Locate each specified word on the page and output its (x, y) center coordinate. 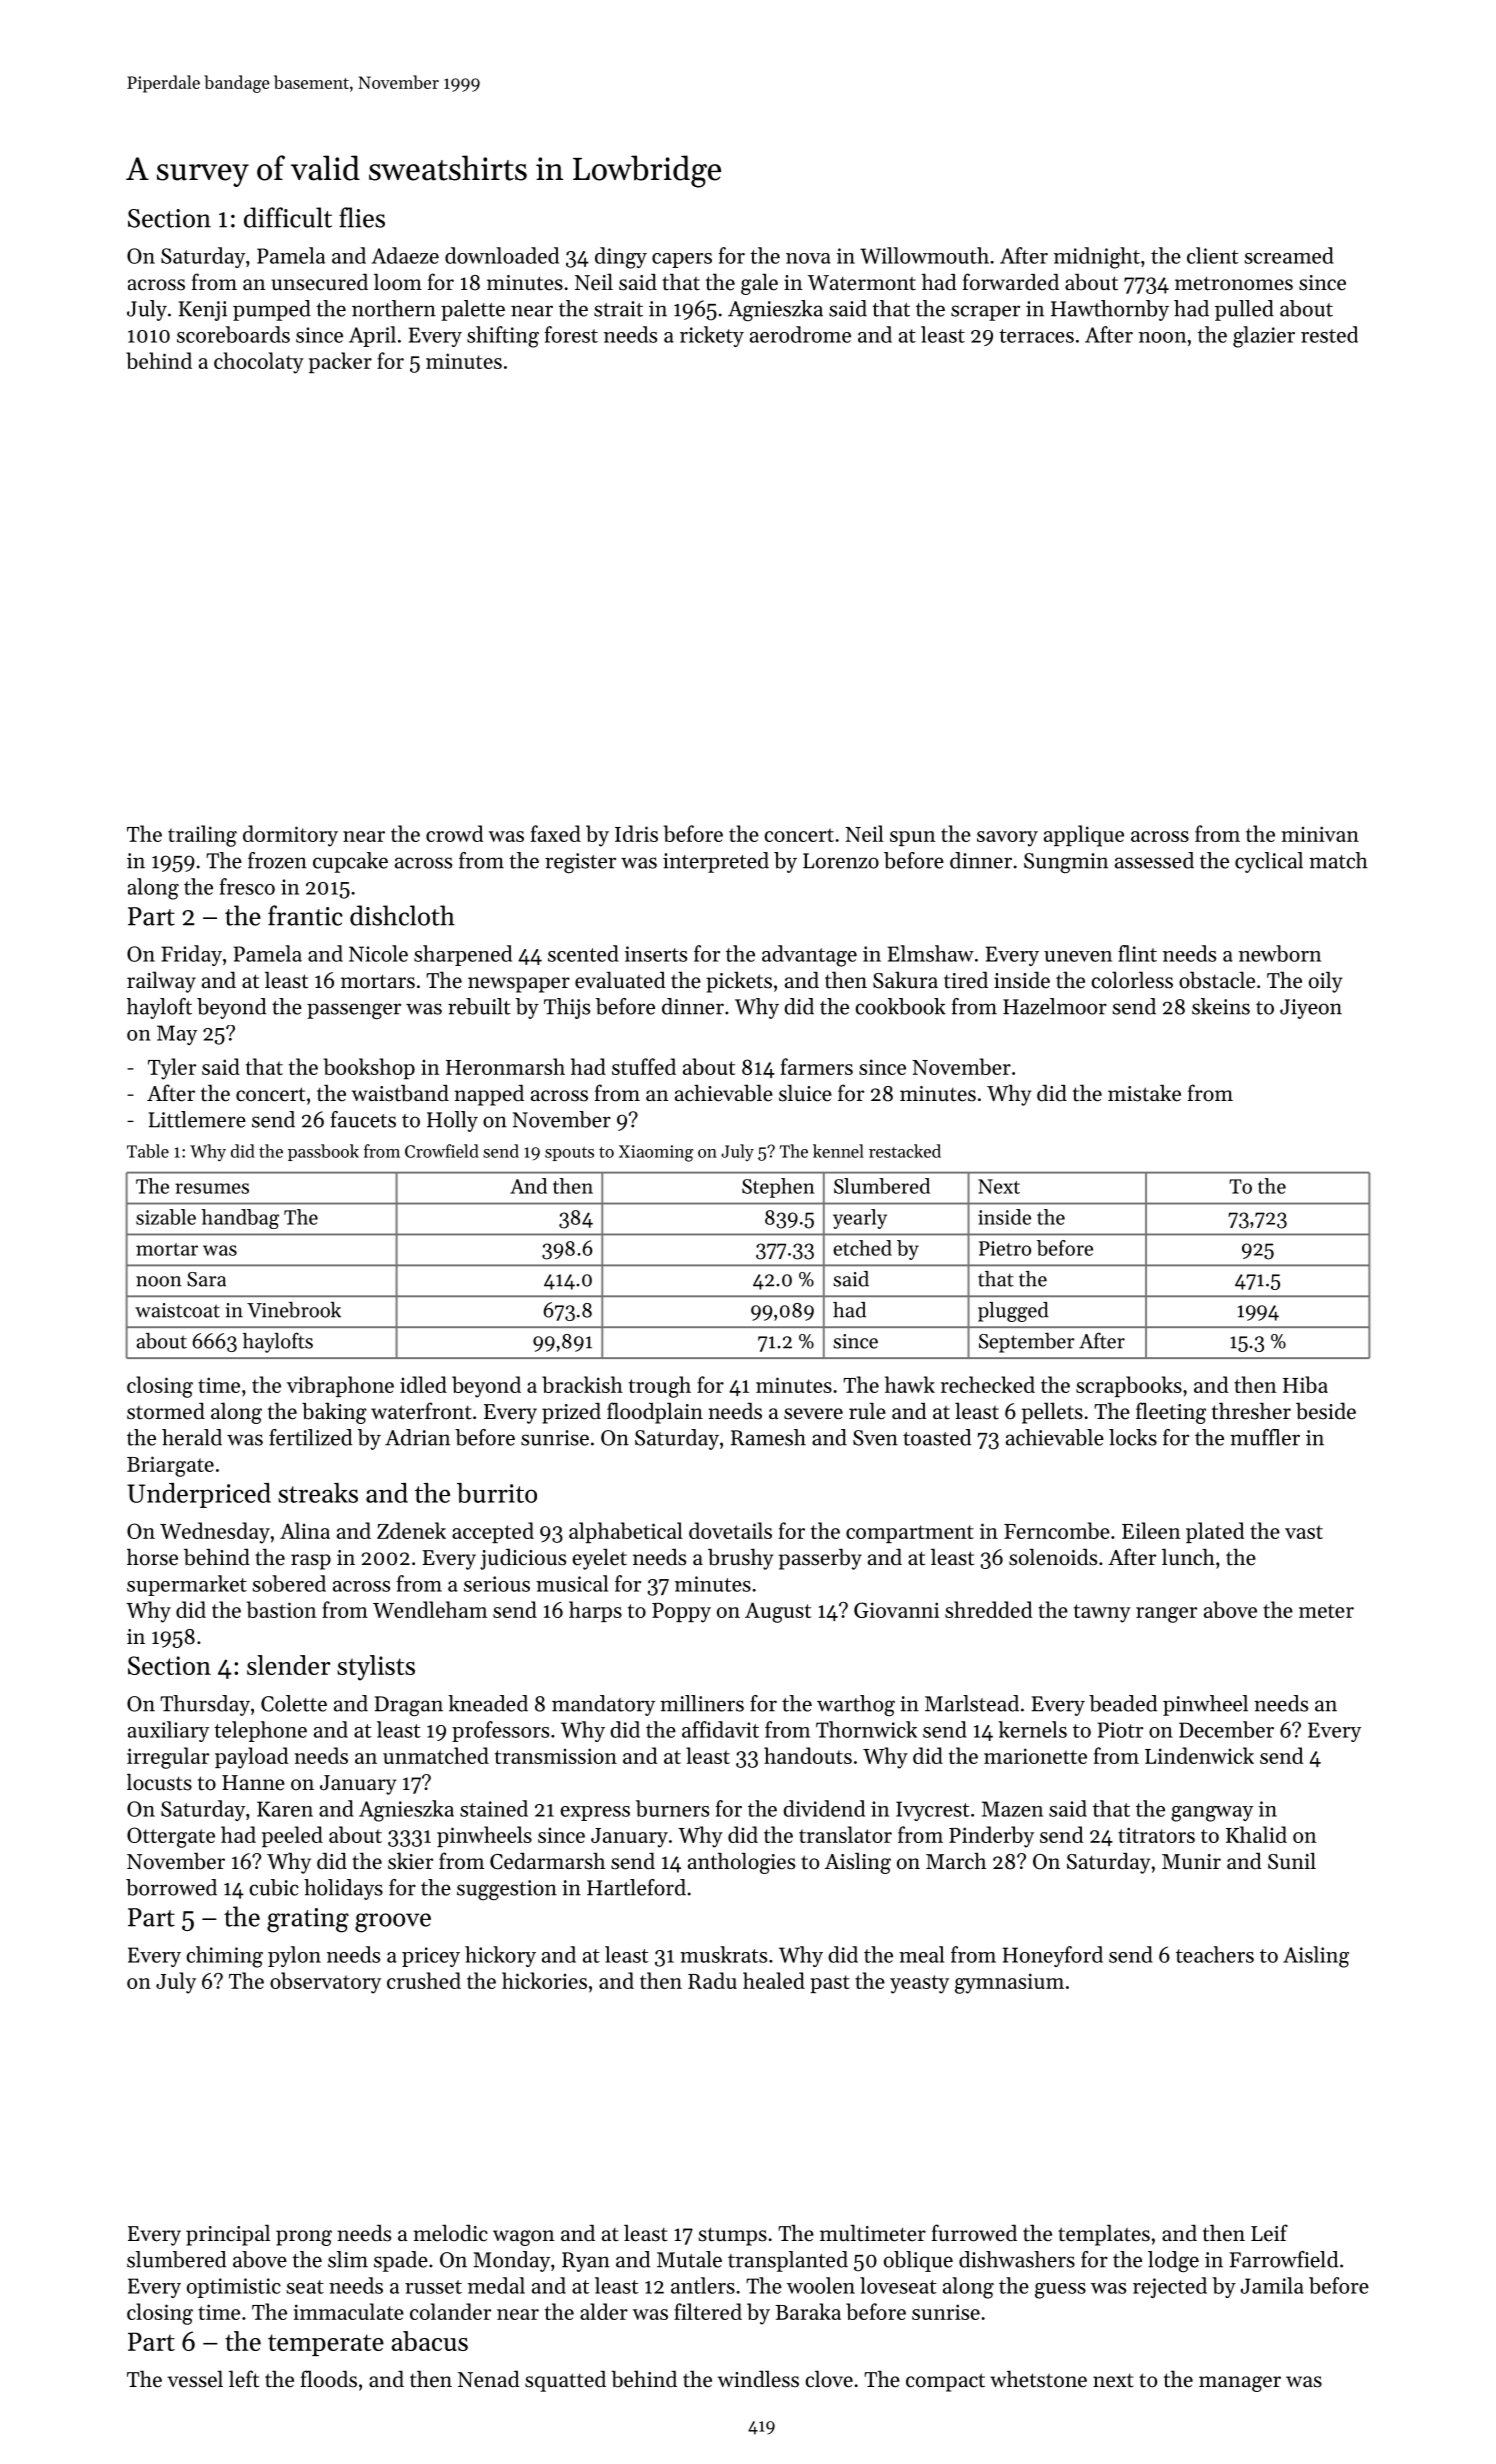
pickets (739, 982)
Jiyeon (1311, 1009)
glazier (1264, 337)
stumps (732, 2236)
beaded (1123, 1703)
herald (192, 1437)
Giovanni (896, 1610)
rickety (712, 336)
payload (252, 1758)
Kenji (203, 311)
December (1226, 1729)
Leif (1269, 2233)
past (830, 1984)
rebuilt (479, 1006)
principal (228, 2235)
